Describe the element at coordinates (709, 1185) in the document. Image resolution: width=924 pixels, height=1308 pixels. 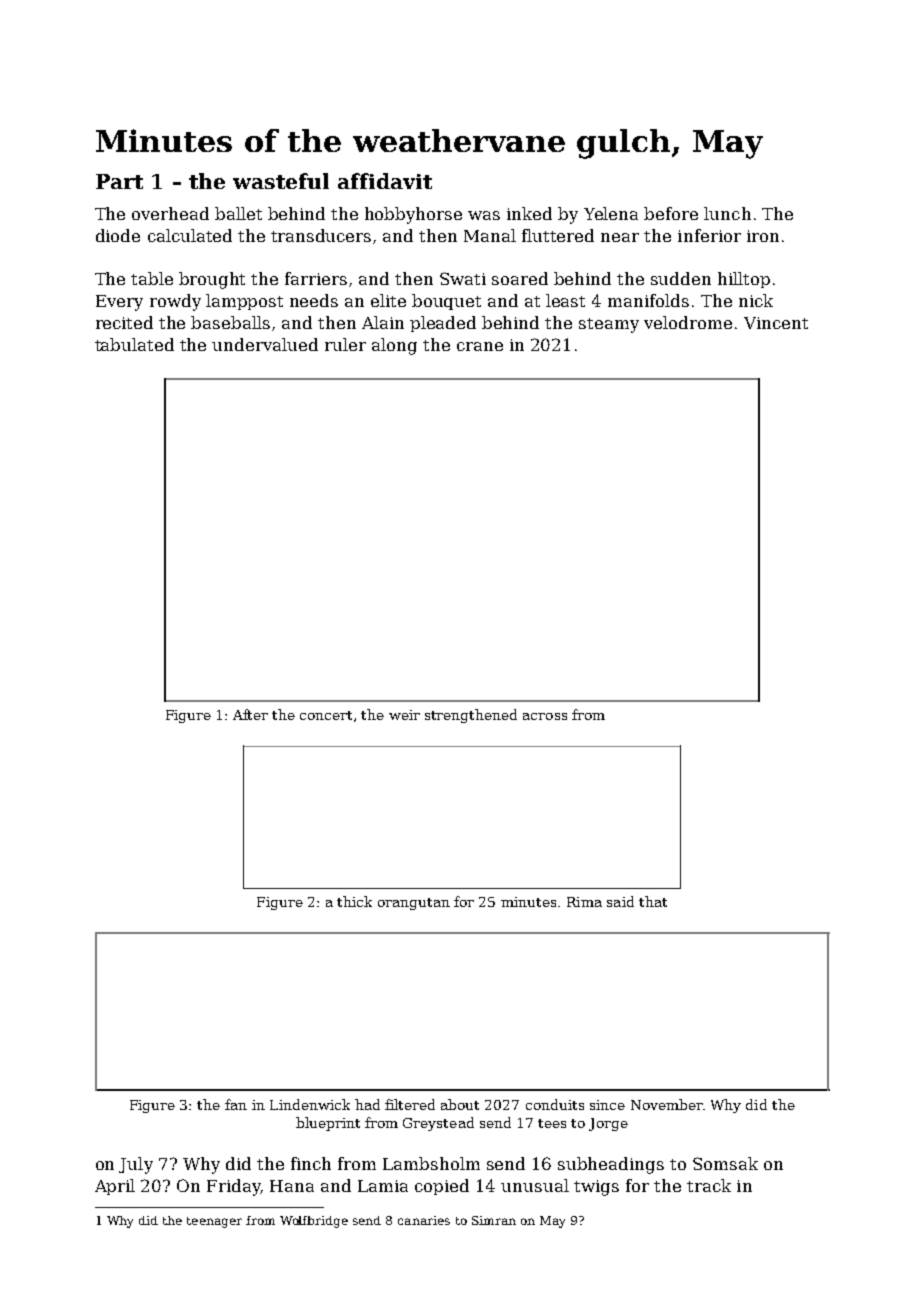
I see `track` at that location.
